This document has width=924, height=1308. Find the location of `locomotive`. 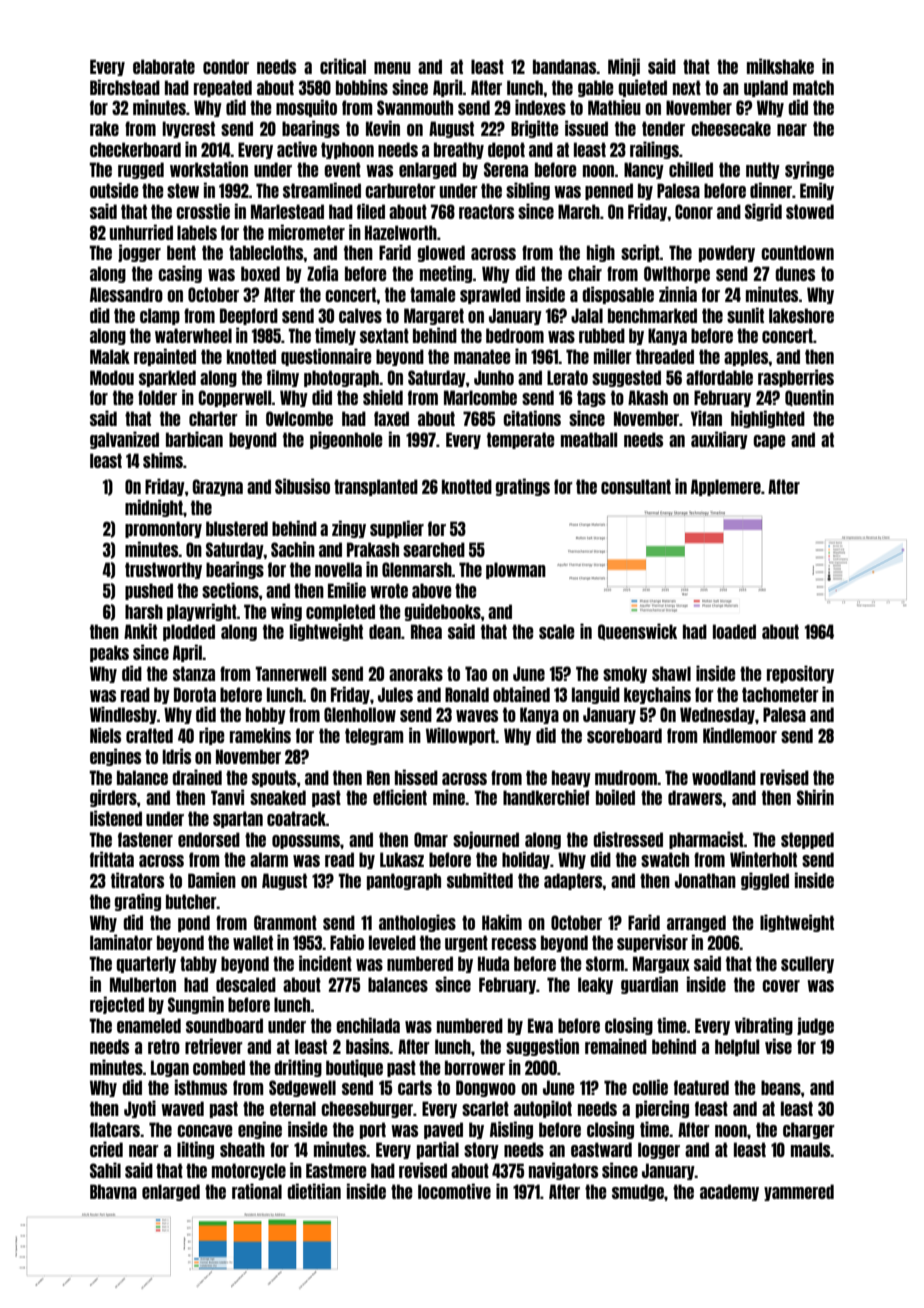

locomotive is located at coordinates (454, 1191).
